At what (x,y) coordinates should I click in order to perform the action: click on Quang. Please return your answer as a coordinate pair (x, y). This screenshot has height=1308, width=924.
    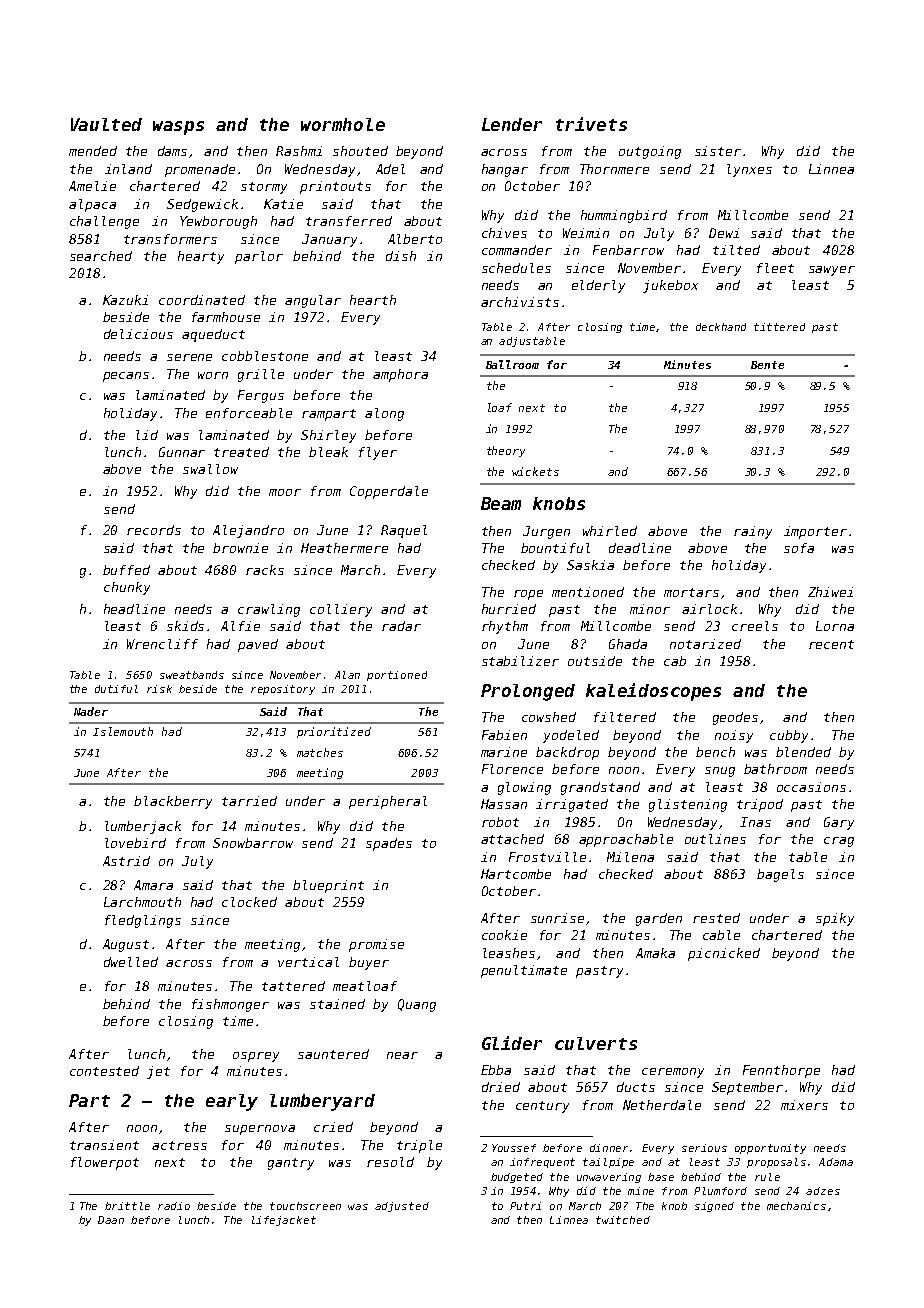
    Looking at the image, I should click on (417, 1005).
